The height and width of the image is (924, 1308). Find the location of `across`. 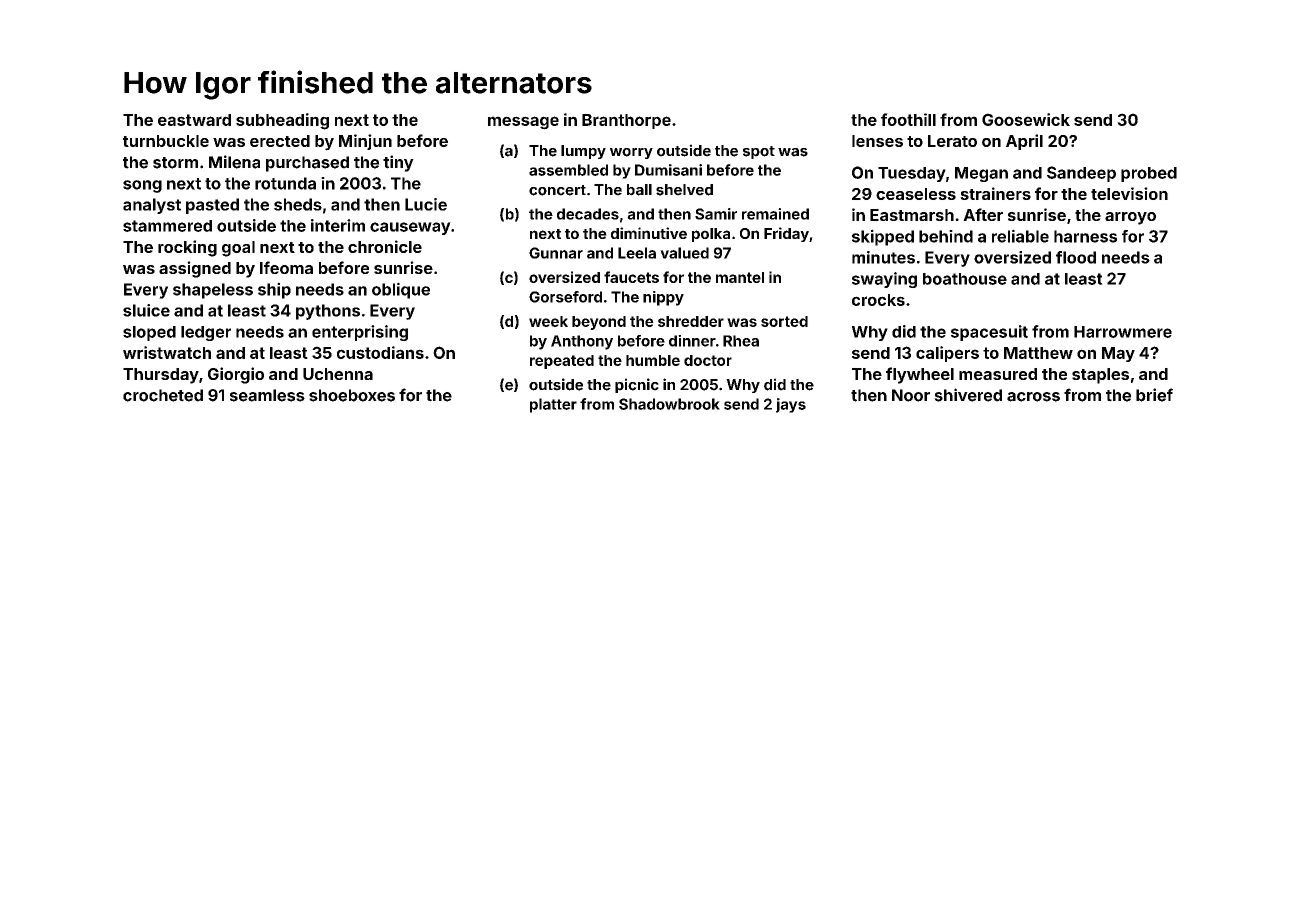

across is located at coordinates (1033, 397).
